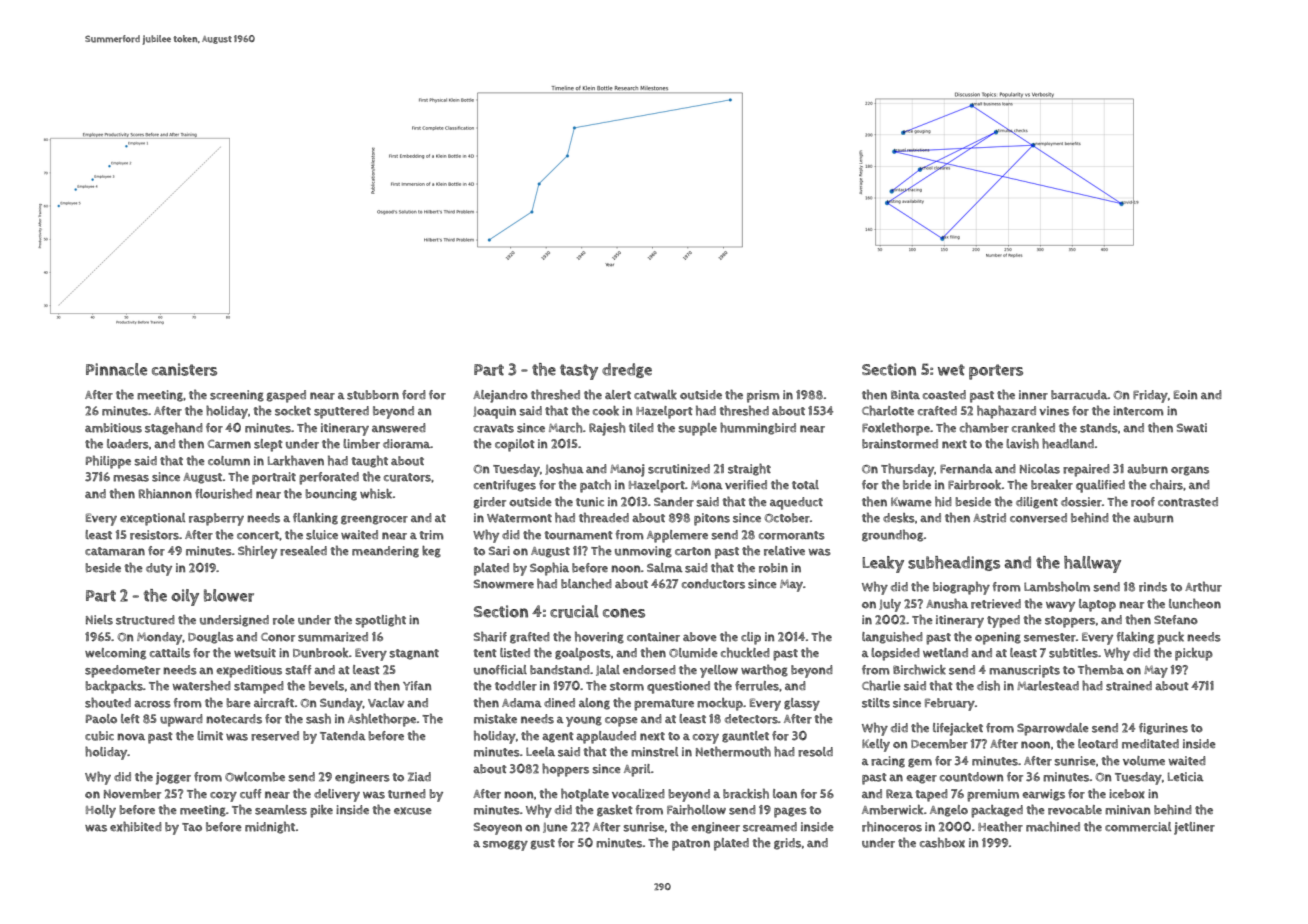  I want to click on dossier, so click(1081, 502).
